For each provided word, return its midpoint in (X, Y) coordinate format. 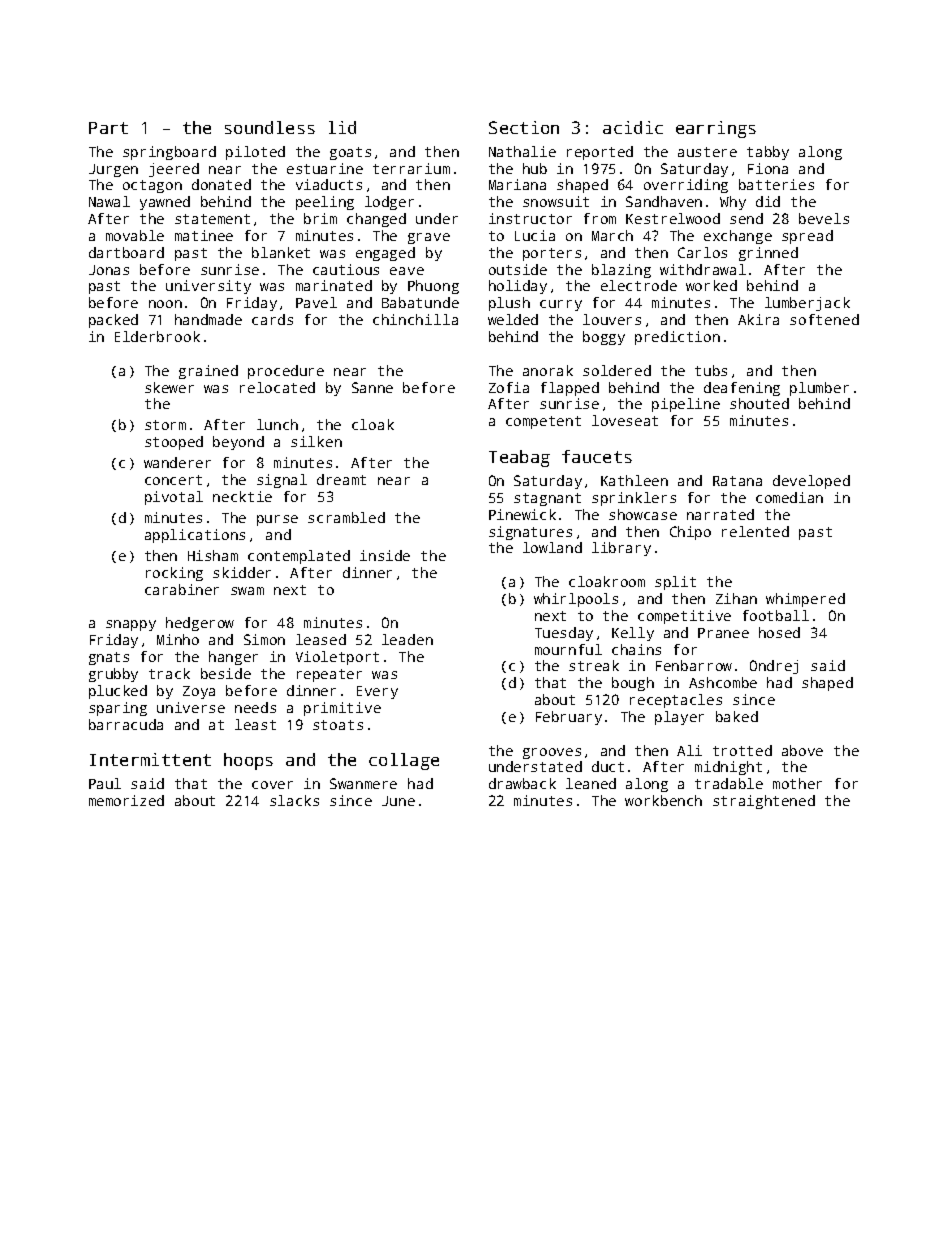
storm (165, 425)
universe (191, 707)
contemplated (299, 557)
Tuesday (564, 634)
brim (320, 218)
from (600, 218)
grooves (552, 753)
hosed (779, 632)
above (802, 750)
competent (543, 422)
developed (811, 482)
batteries (776, 184)
